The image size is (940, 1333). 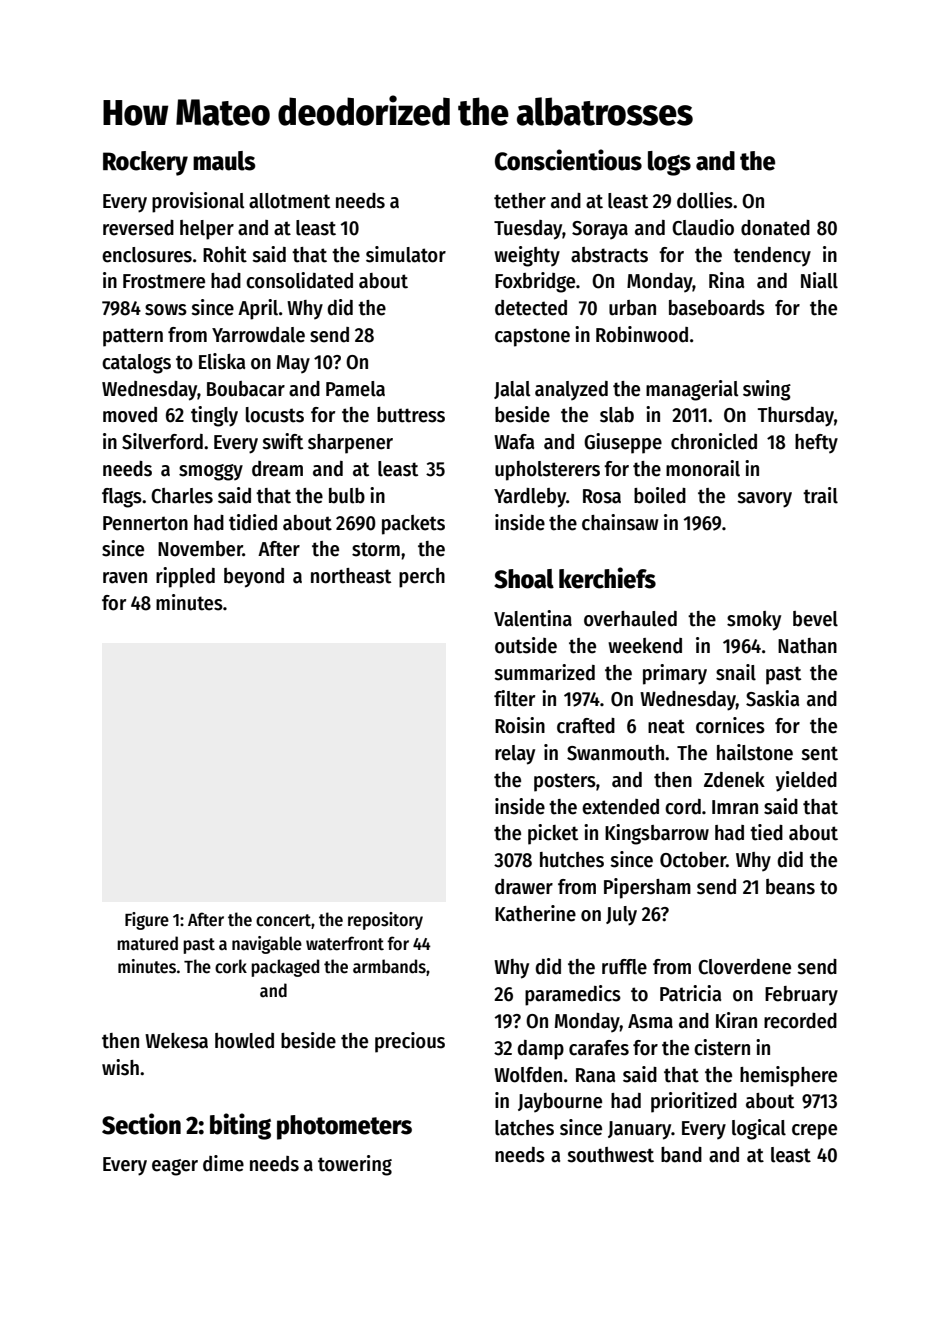 What do you see at coordinates (705, 200) in the screenshot?
I see `dollies` at bounding box center [705, 200].
